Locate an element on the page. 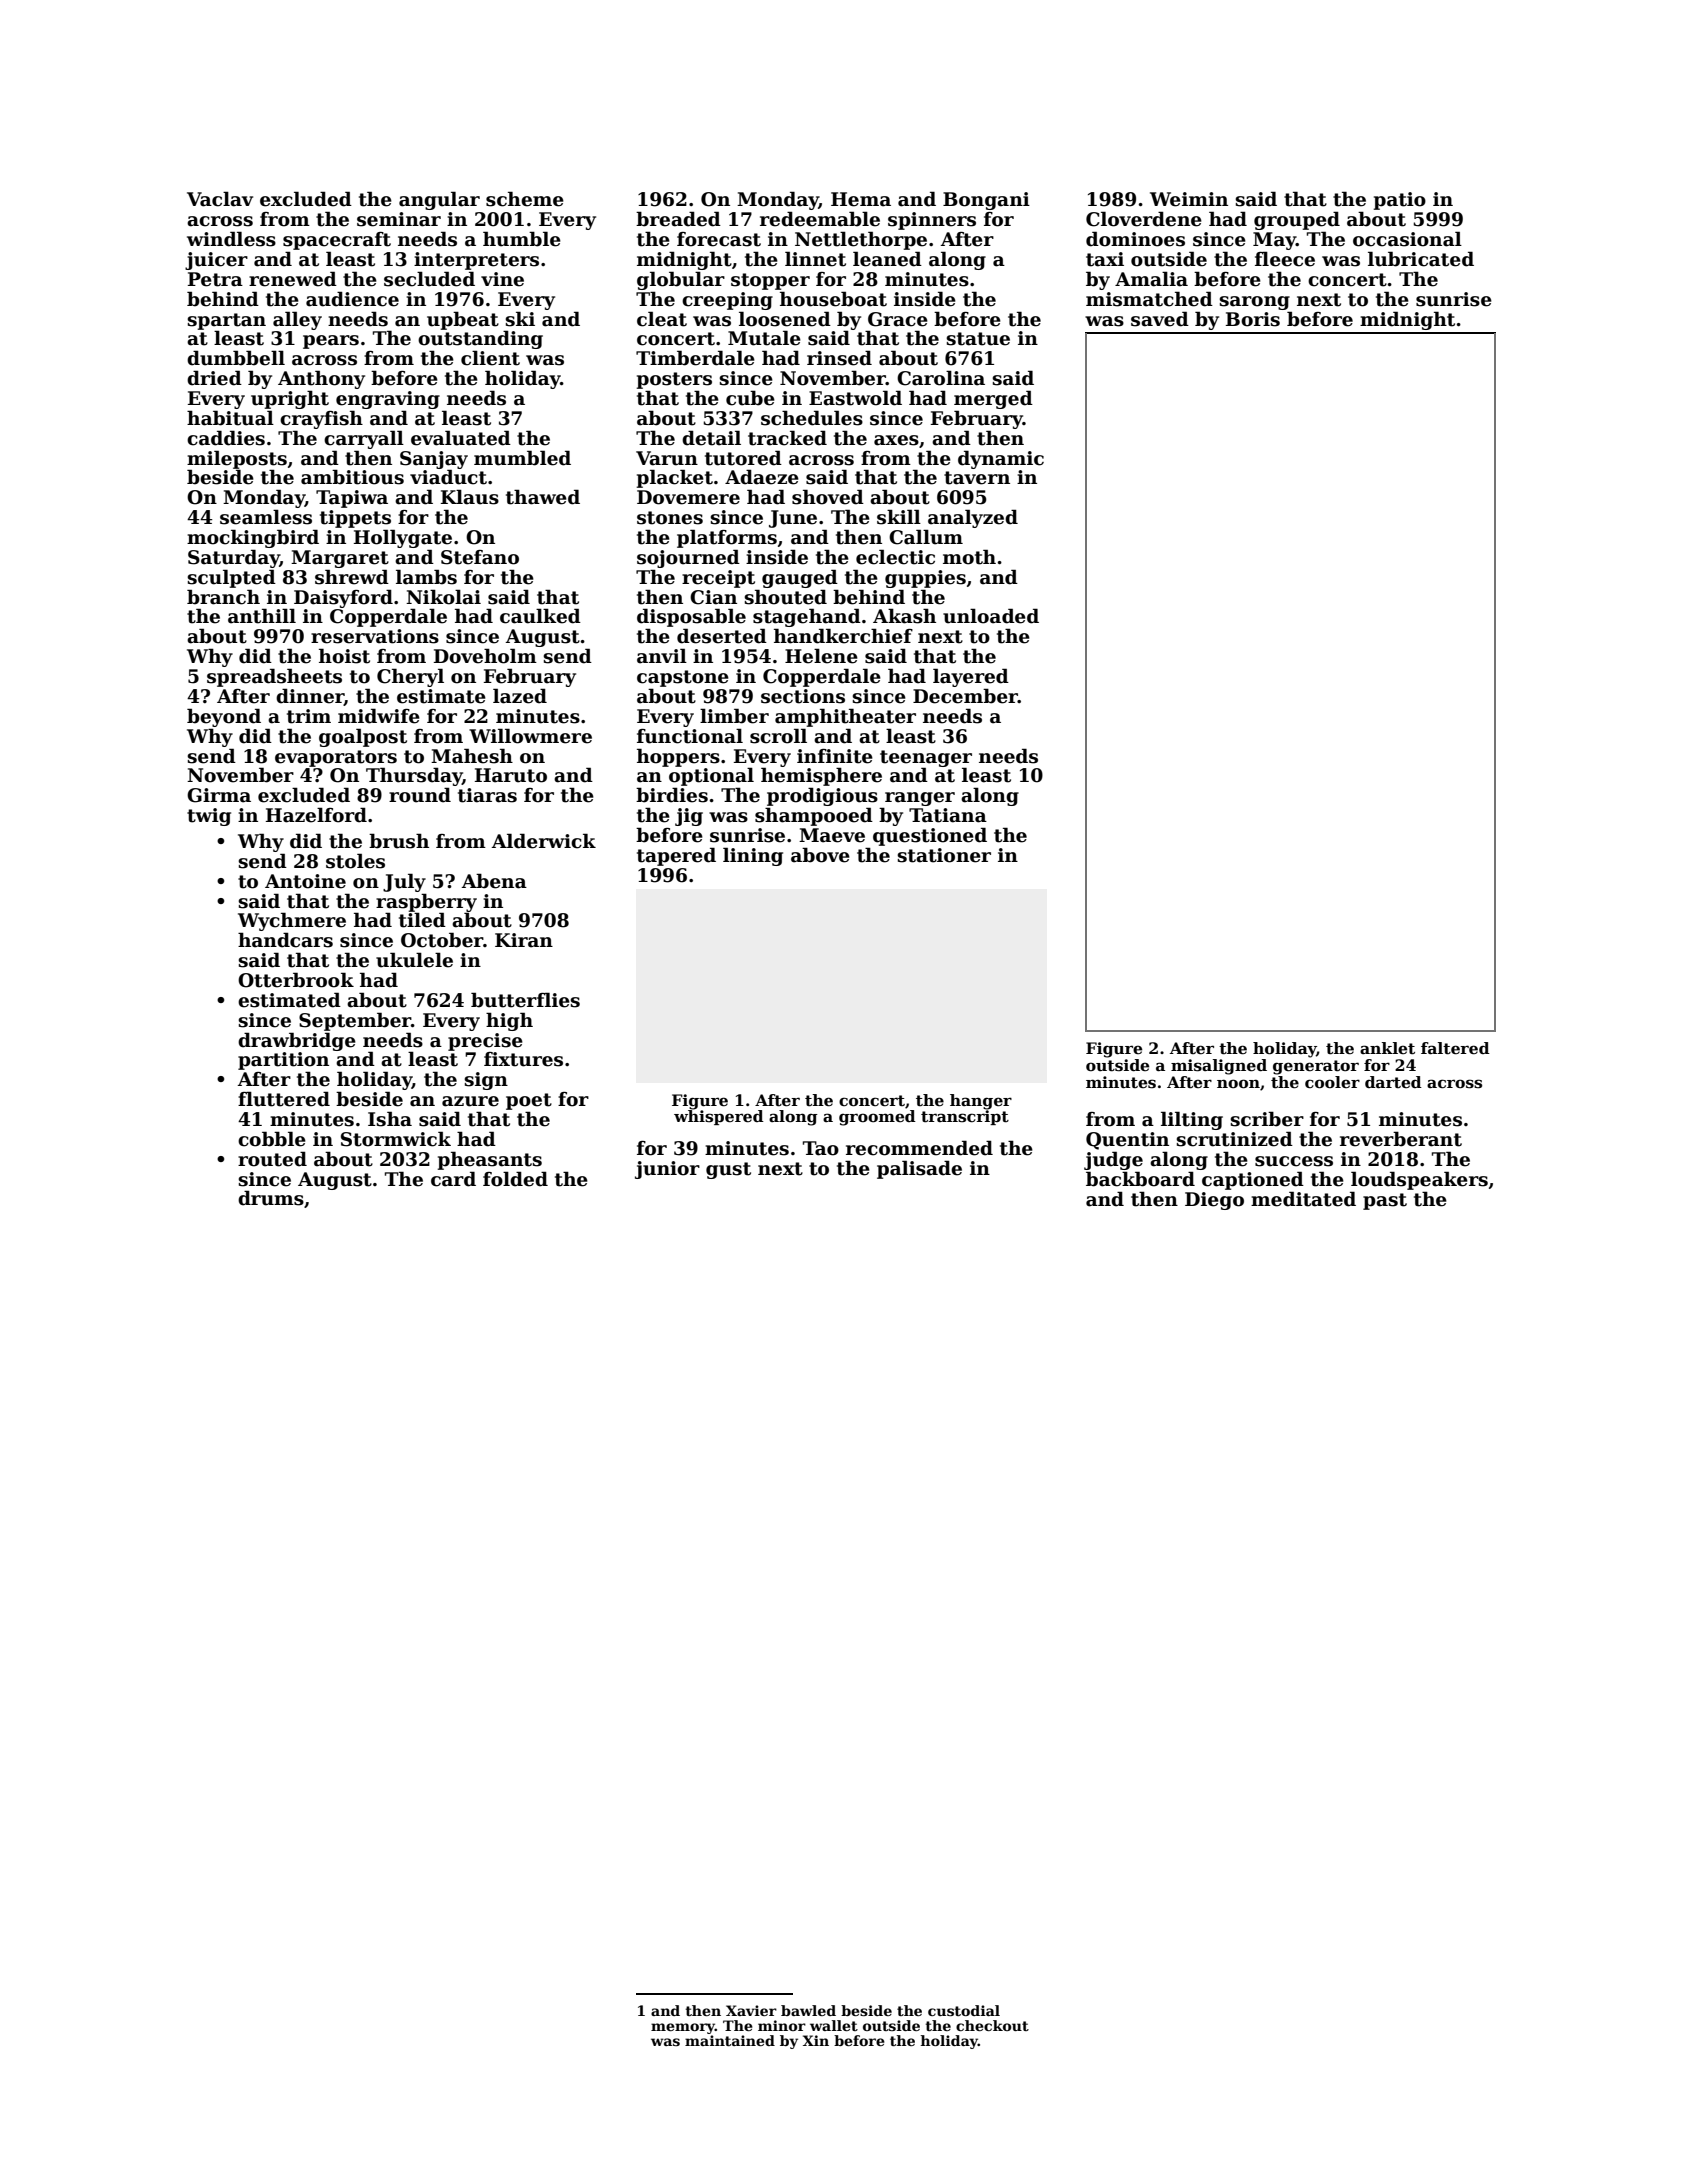  palisade is located at coordinates (919, 1169).
